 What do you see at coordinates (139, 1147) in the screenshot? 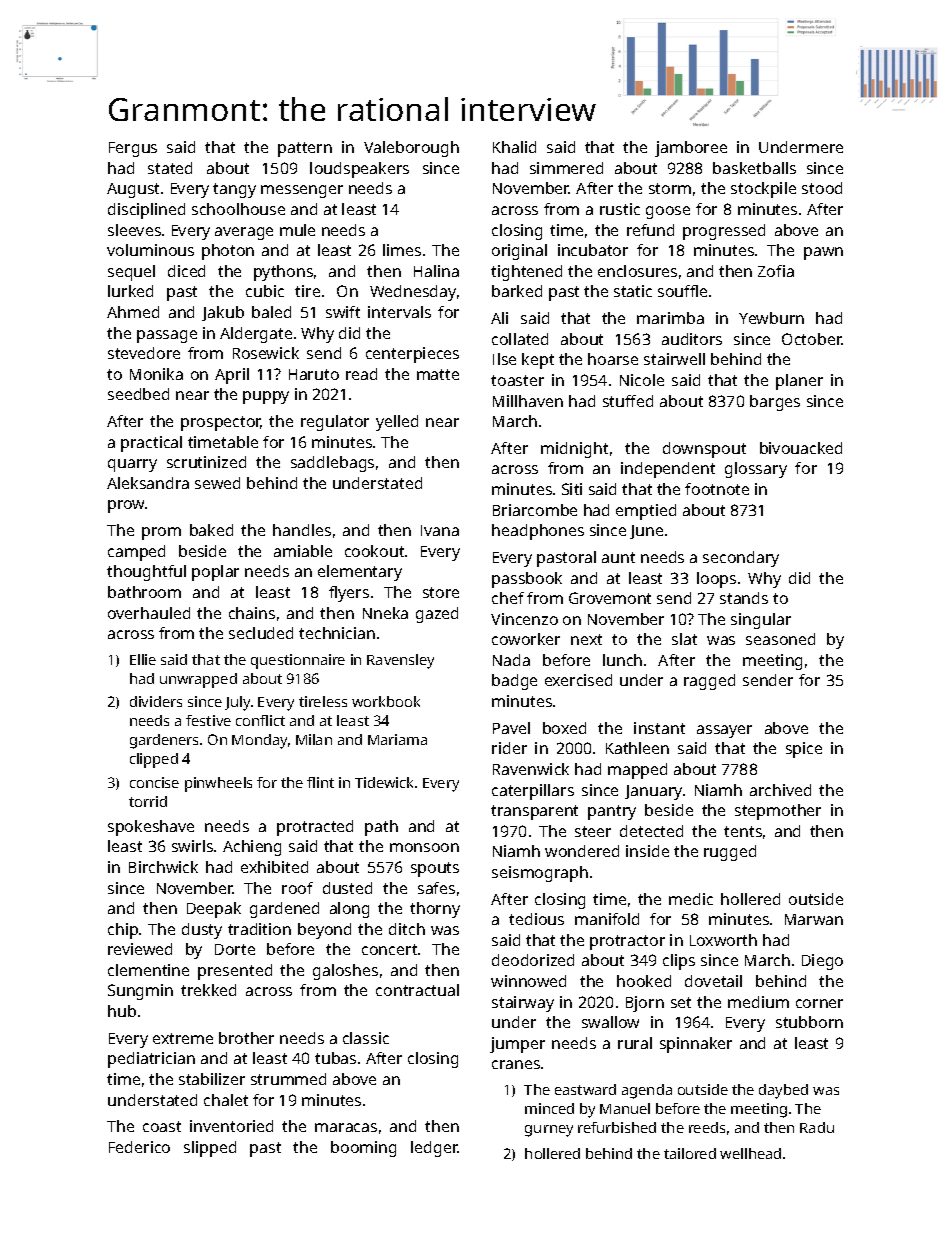
I see `Federico` at bounding box center [139, 1147].
